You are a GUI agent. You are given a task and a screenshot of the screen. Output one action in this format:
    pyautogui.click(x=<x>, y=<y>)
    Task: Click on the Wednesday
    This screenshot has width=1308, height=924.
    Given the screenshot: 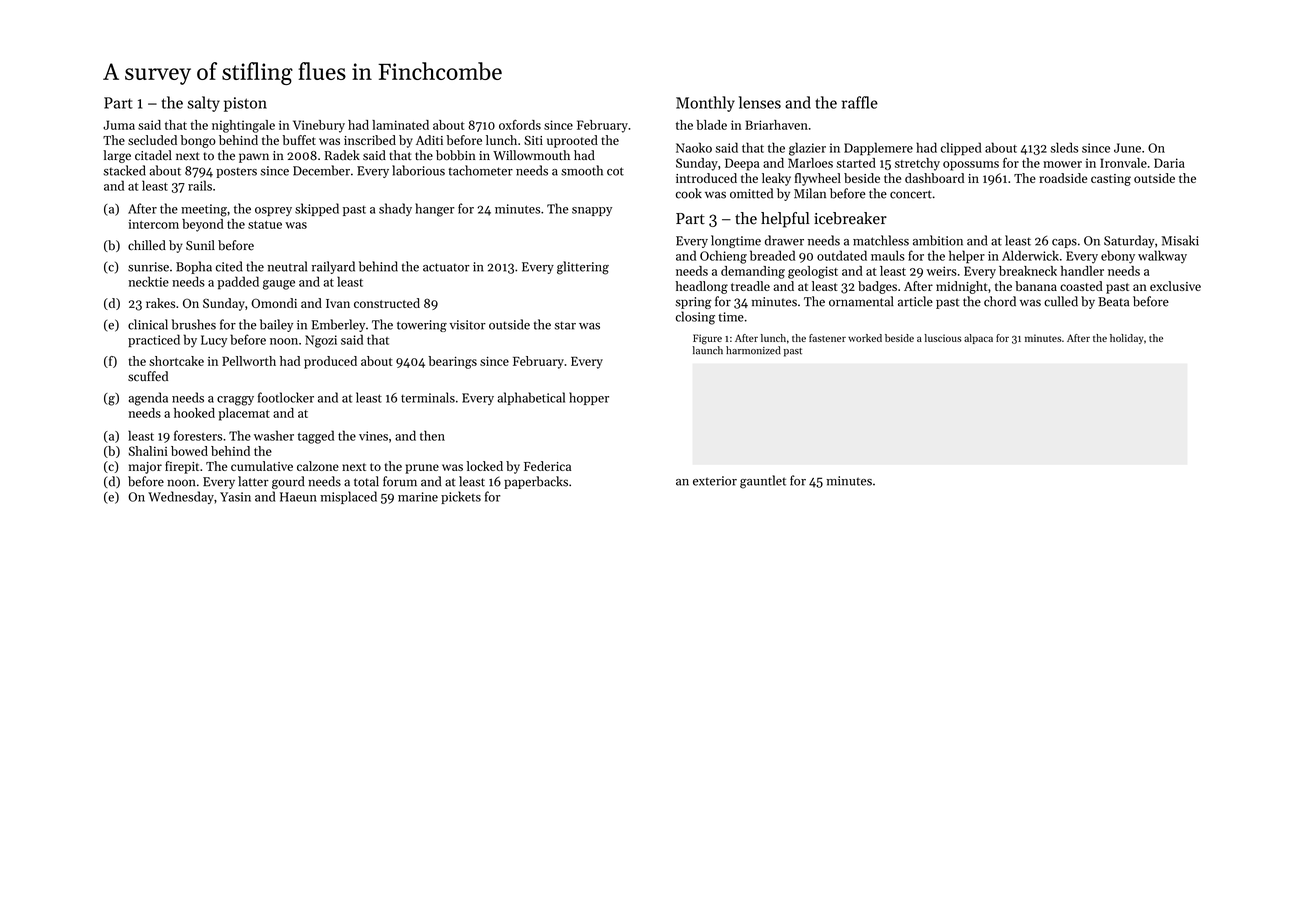 What is the action you would take?
    pyautogui.click(x=181, y=497)
